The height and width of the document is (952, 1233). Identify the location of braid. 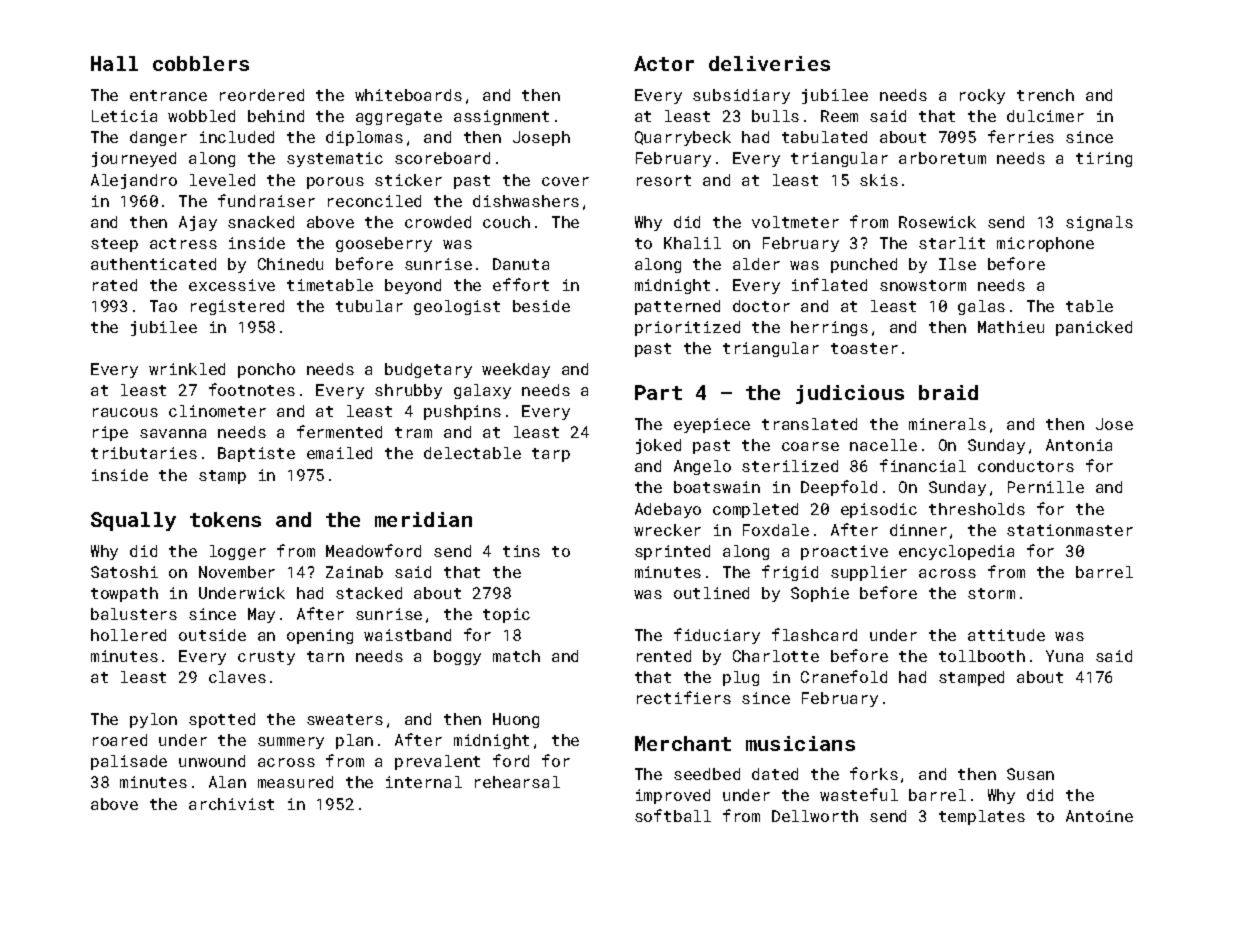
(948, 392).
